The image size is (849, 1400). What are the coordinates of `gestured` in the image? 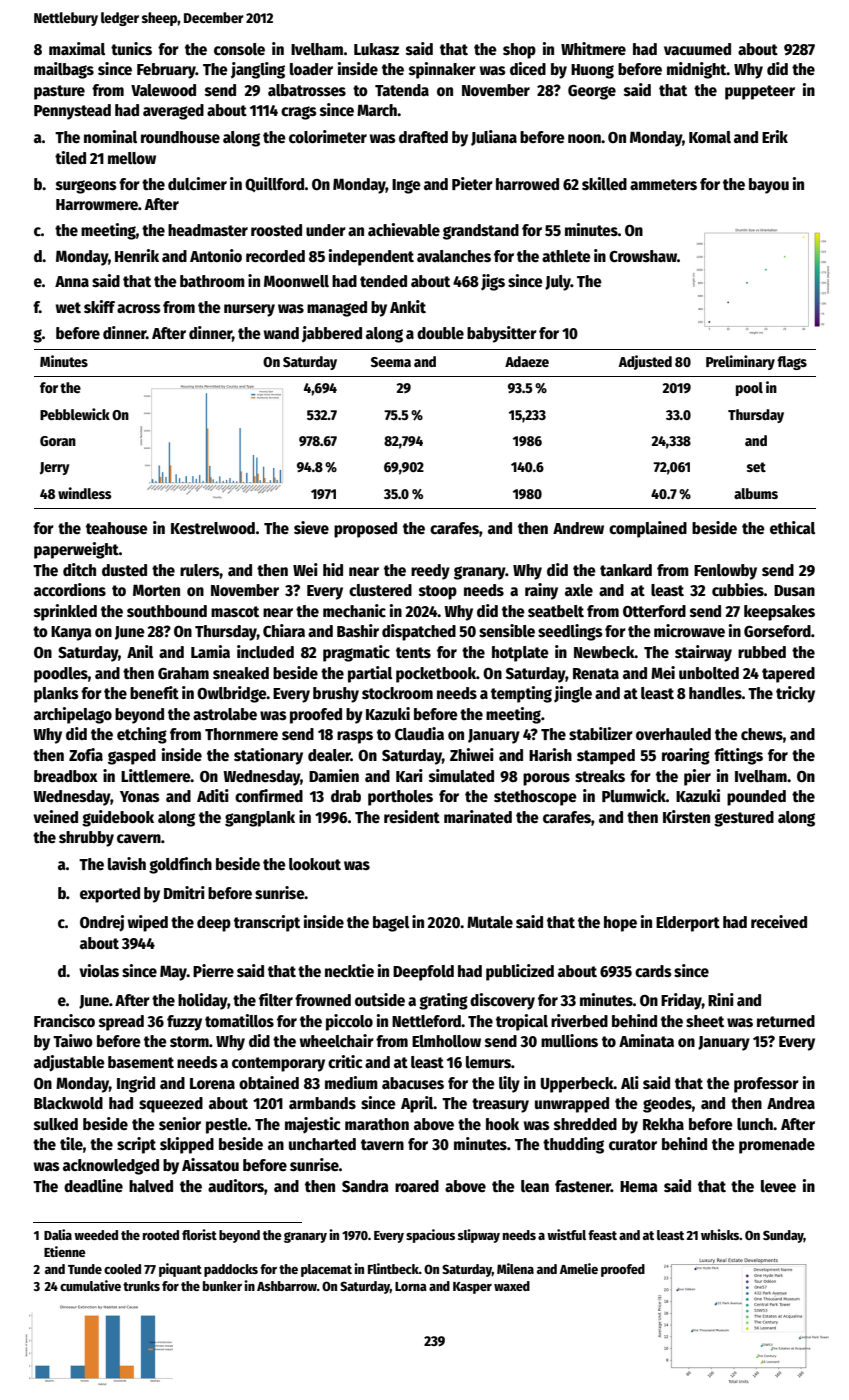 It's located at (744, 819).
